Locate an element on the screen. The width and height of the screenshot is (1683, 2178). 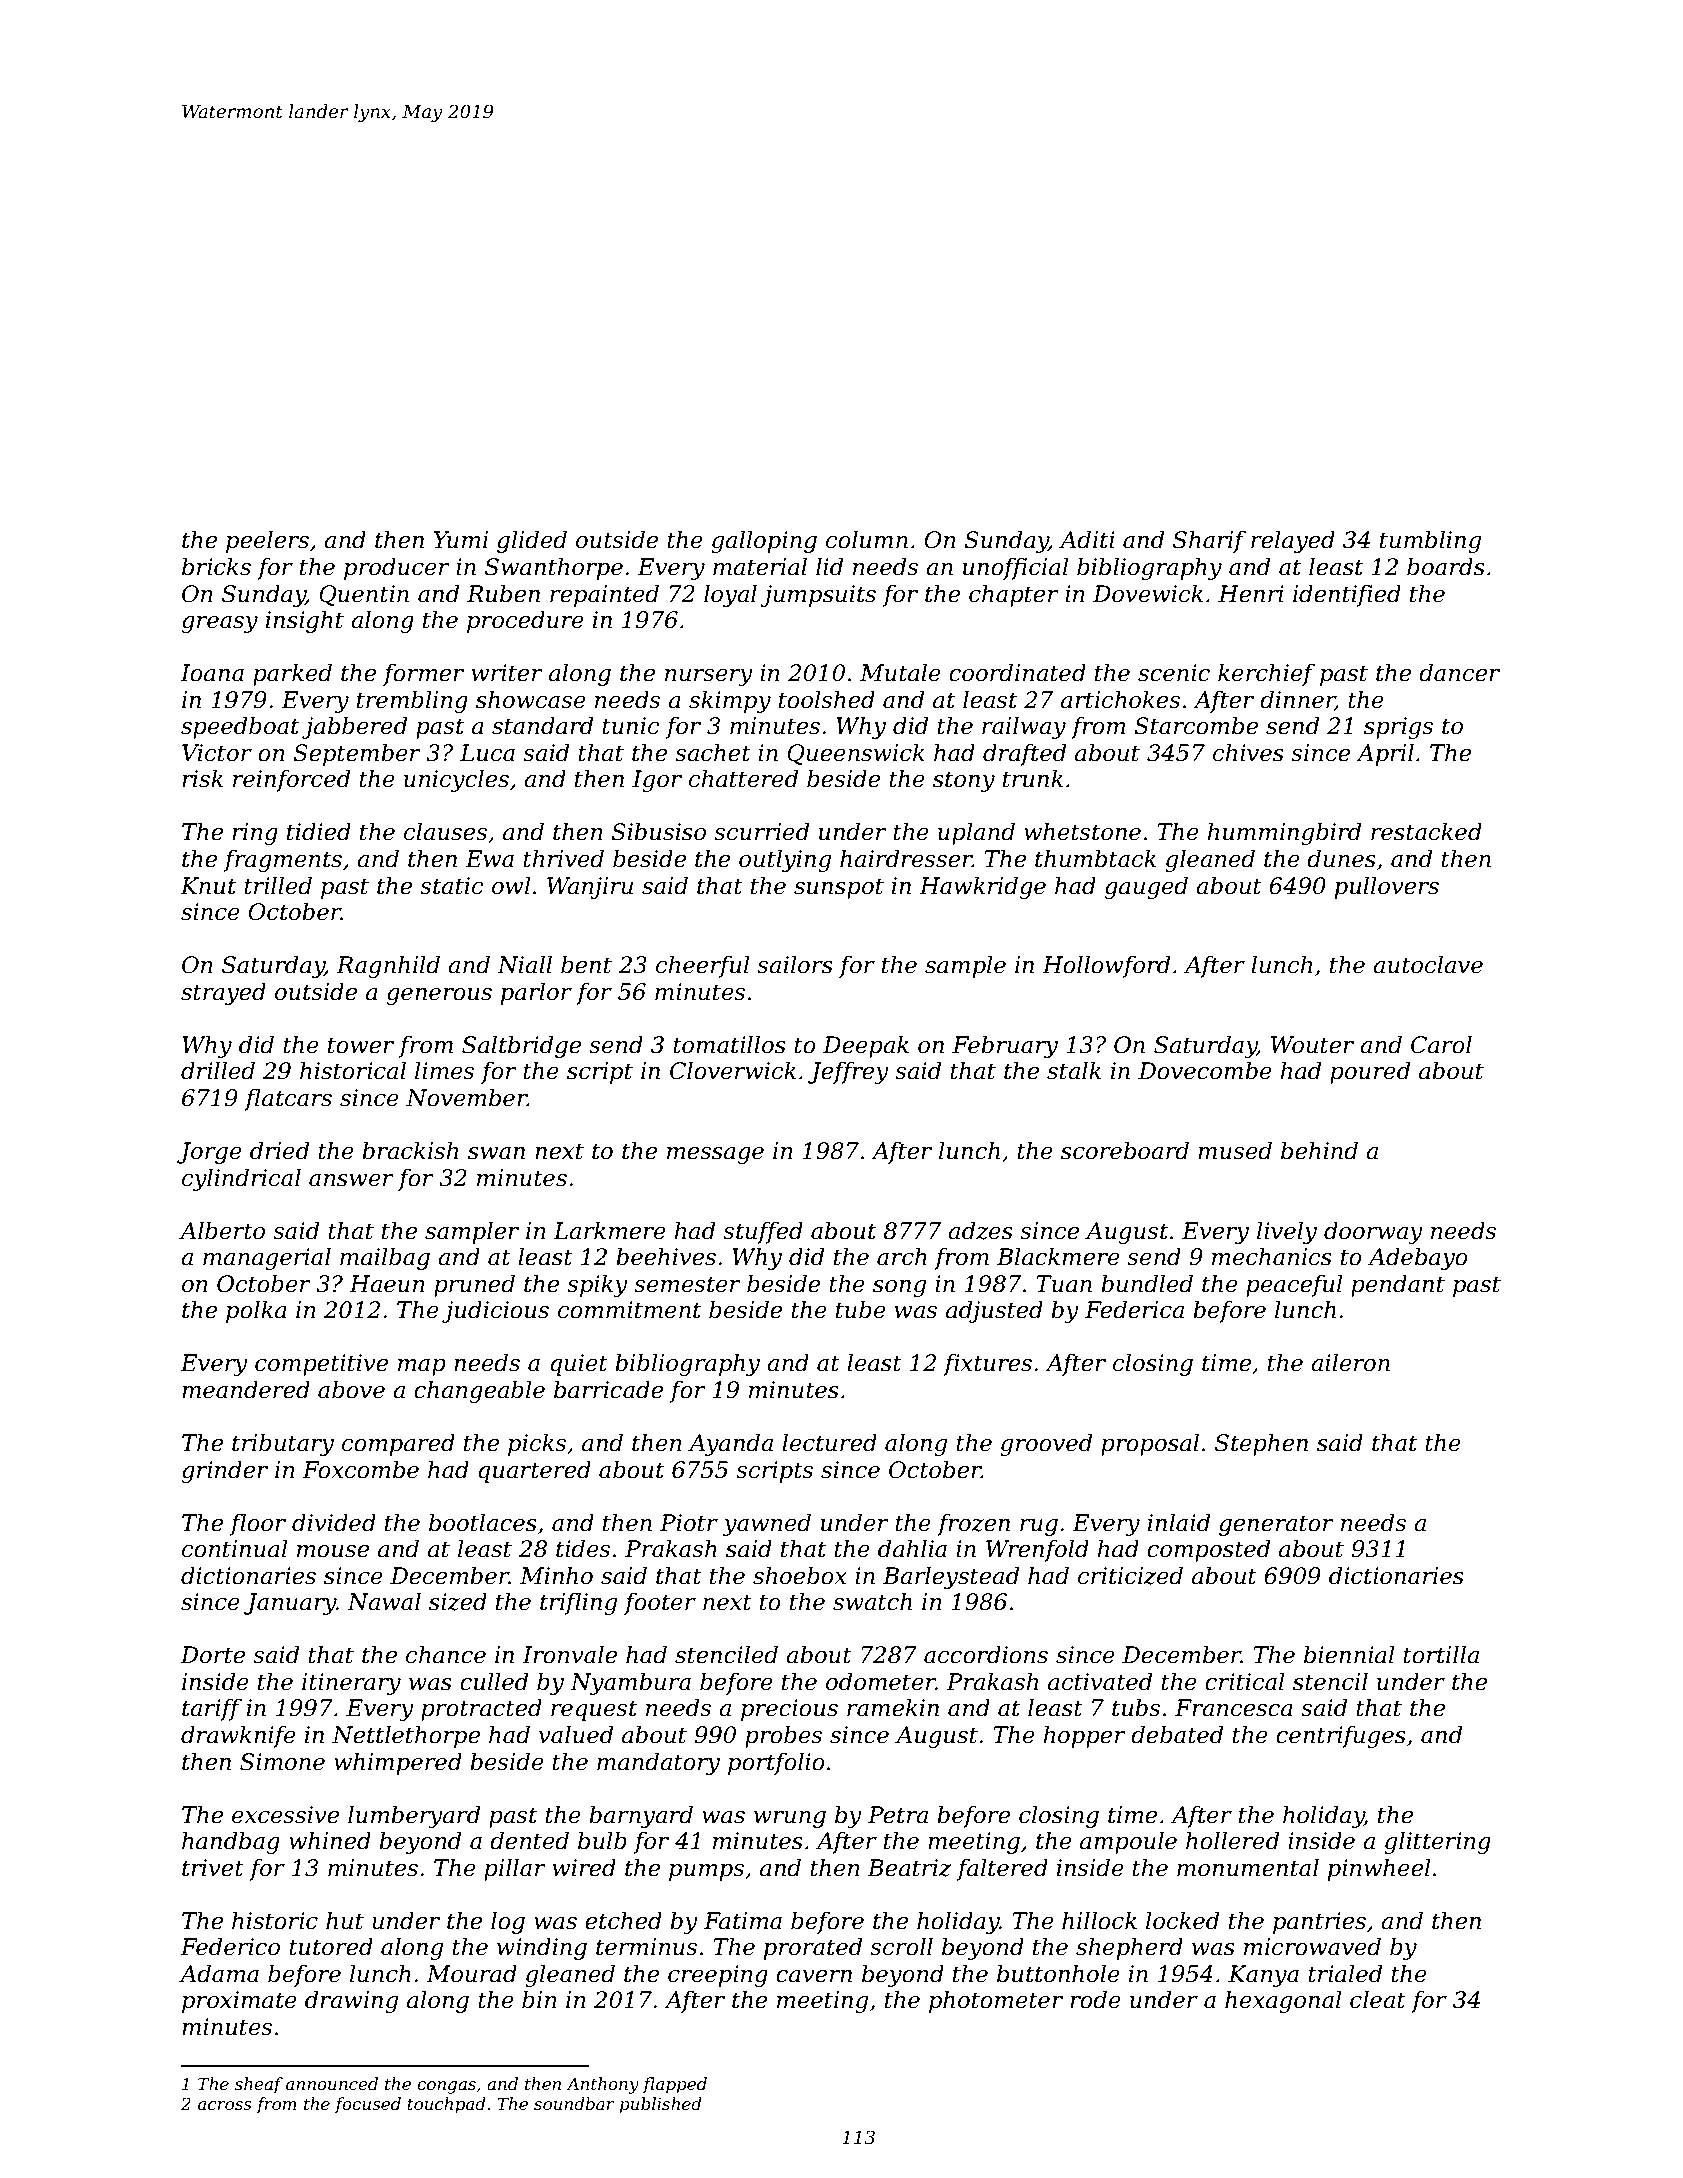
Carol is located at coordinates (1441, 1044).
